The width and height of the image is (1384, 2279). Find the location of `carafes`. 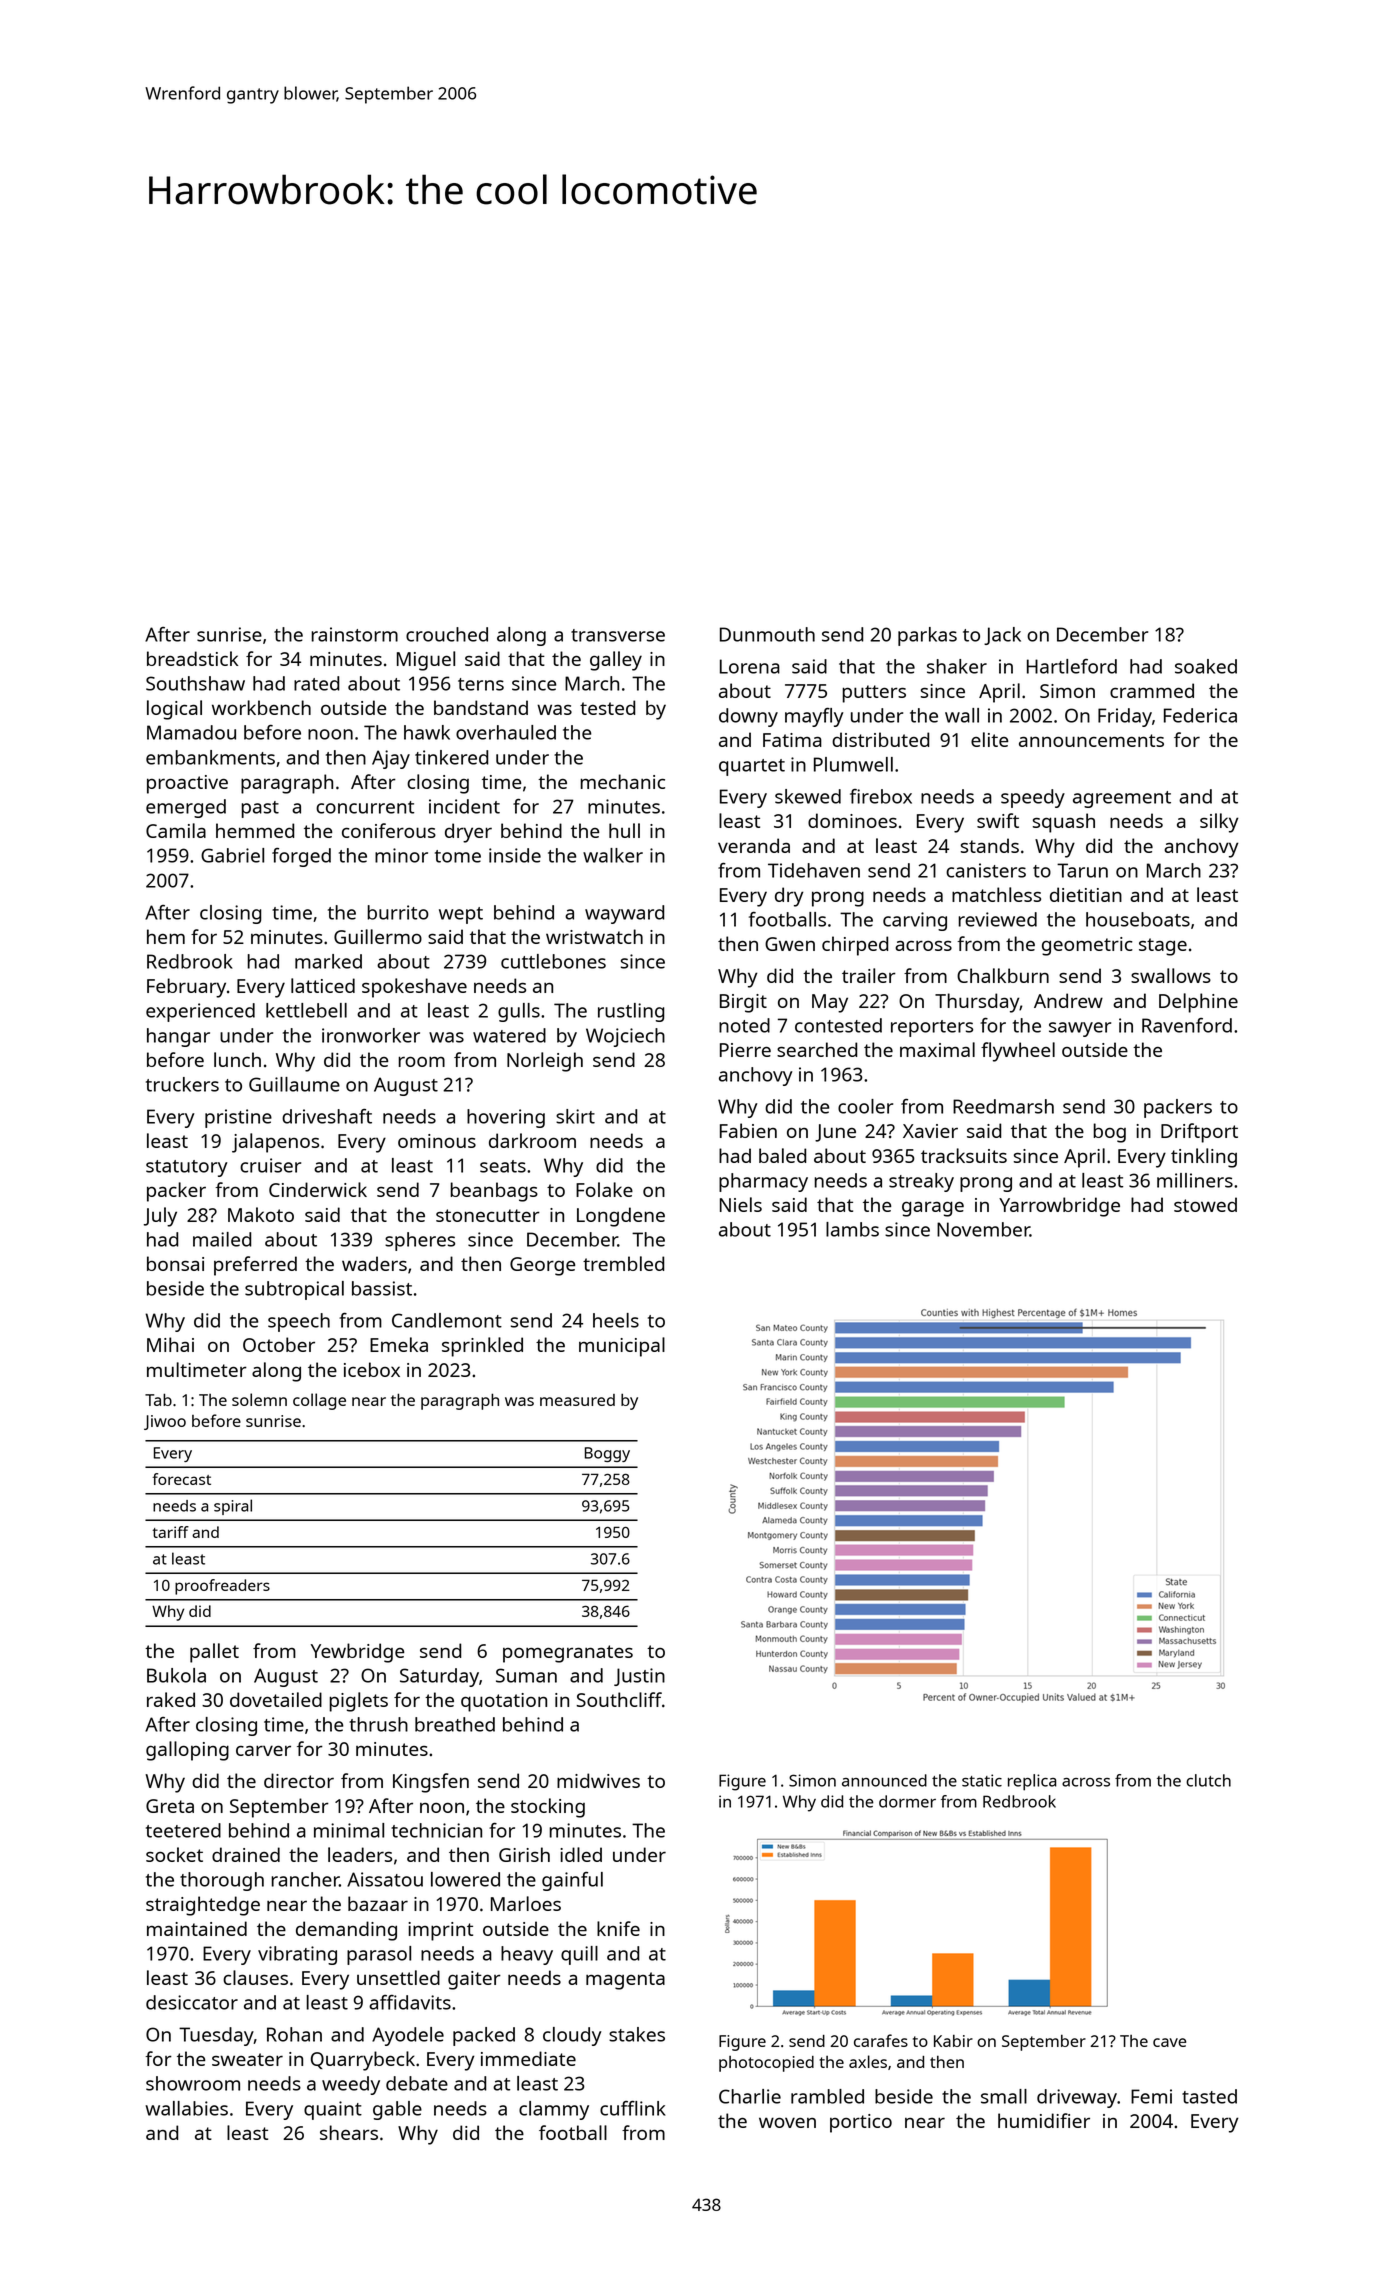

carafes is located at coordinates (881, 2040).
